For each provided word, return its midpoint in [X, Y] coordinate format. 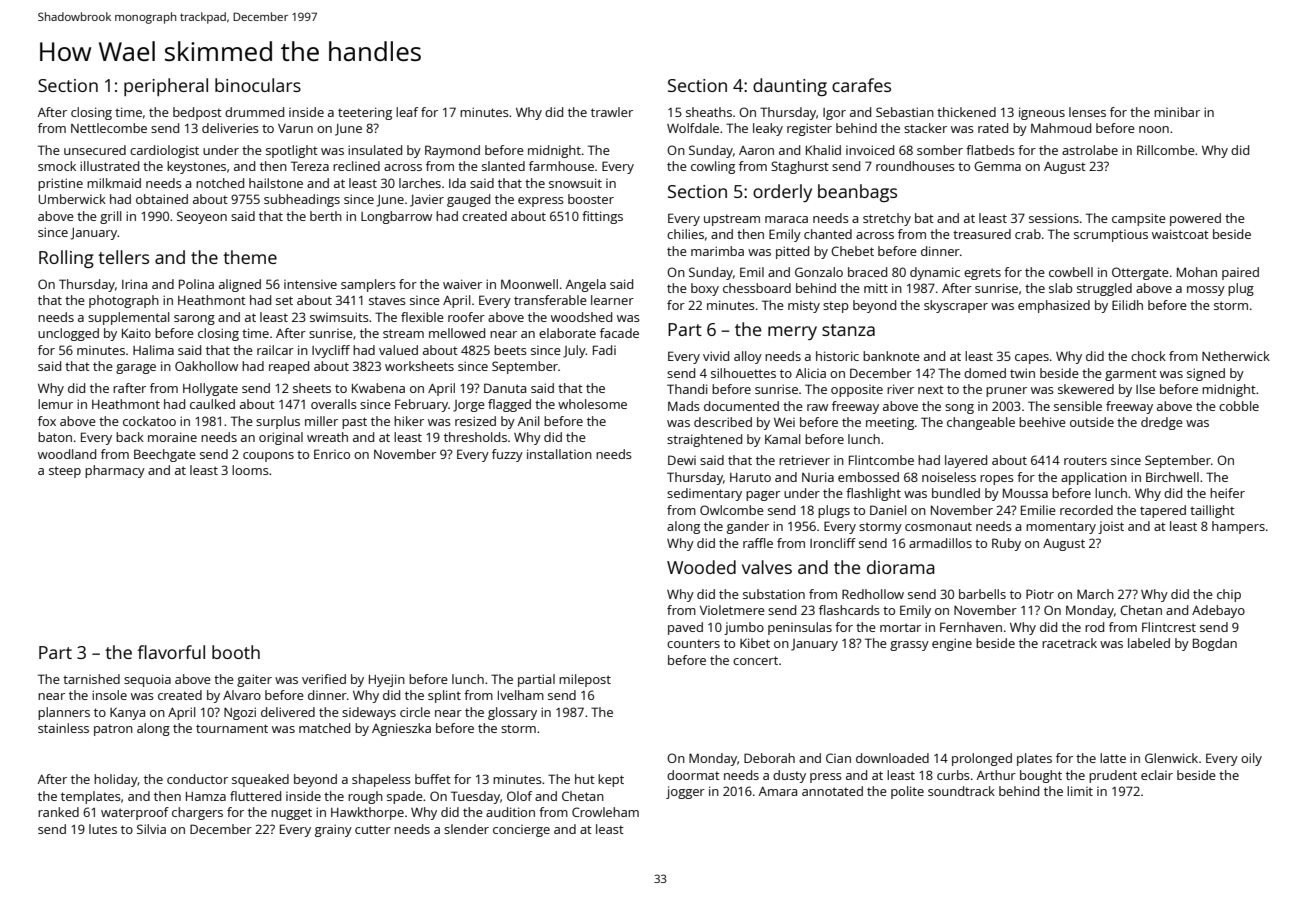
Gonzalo [819, 272]
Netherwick [1236, 356]
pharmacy [115, 471]
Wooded [701, 567]
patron [113, 730]
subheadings [302, 200]
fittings [602, 217]
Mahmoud [1061, 128]
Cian [838, 758]
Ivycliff [331, 351]
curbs [953, 775]
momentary [1061, 528]
